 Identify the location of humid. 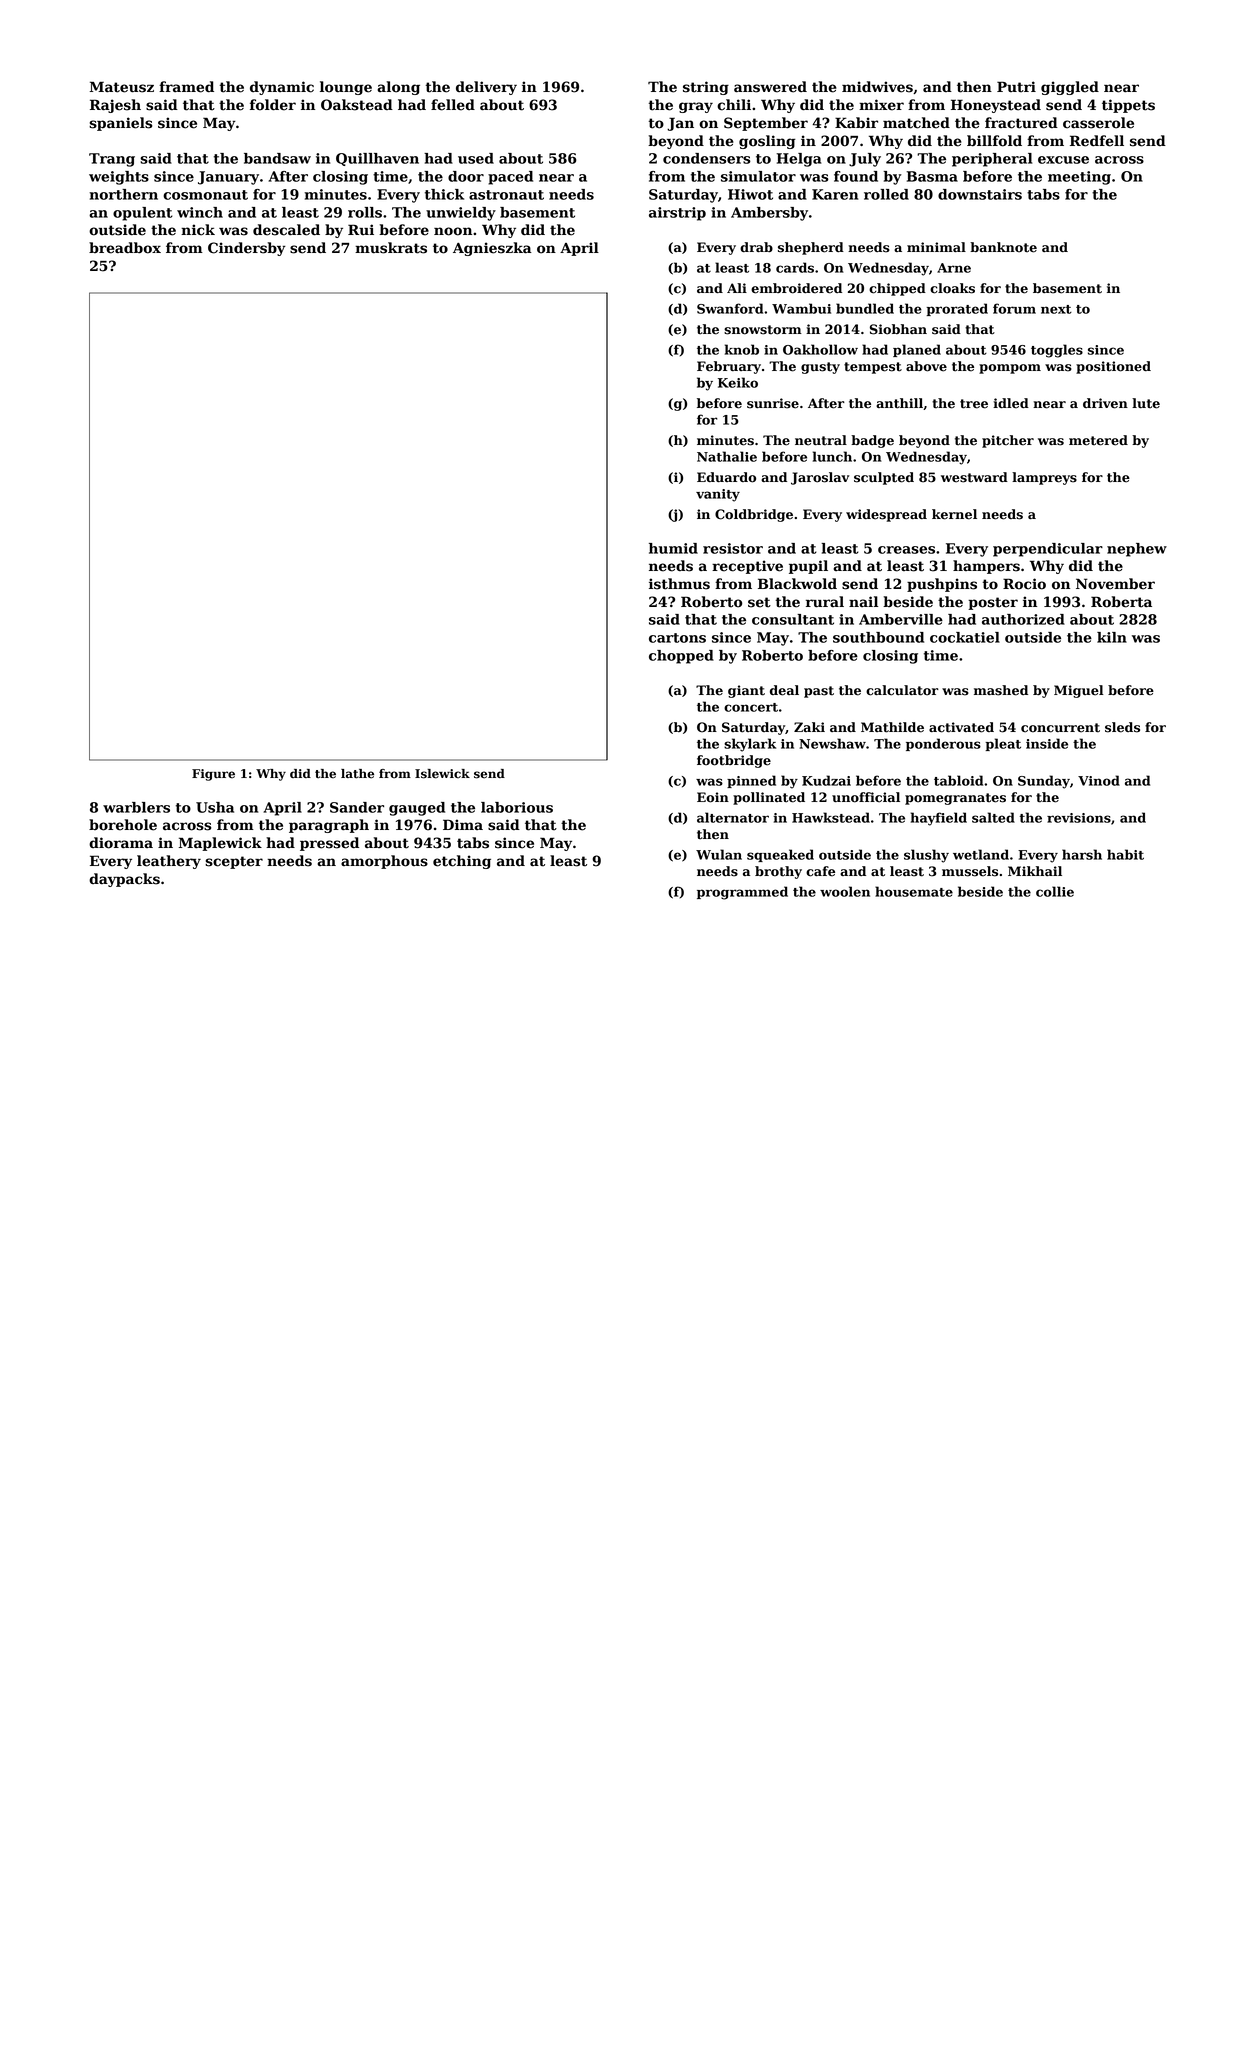
(673, 548).
